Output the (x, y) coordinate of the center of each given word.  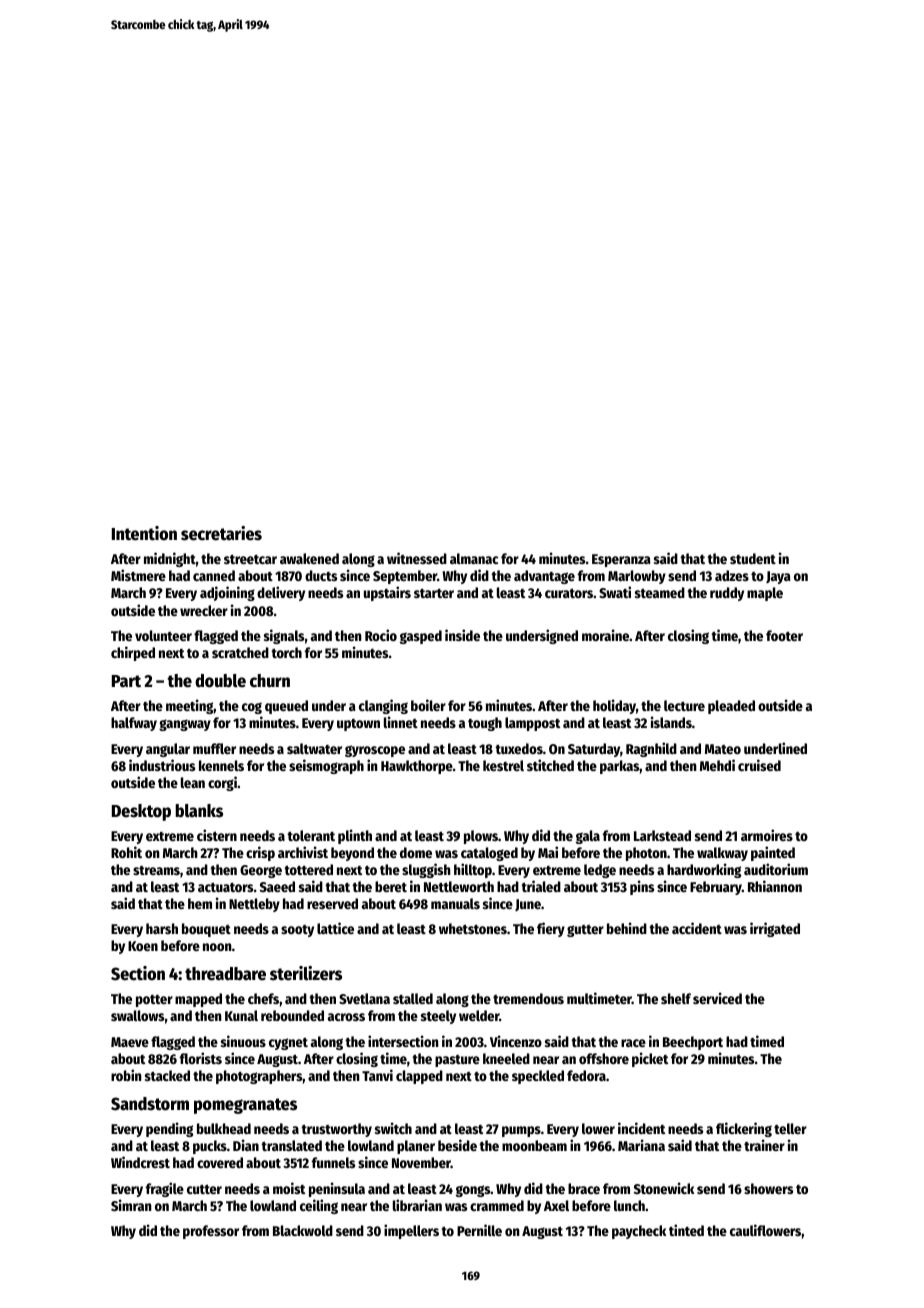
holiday (614, 706)
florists (201, 1058)
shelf (676, 998)
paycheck (639, 1232)
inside (462, 635)
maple (765, 594)
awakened (309, 558)
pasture (457, 1061)
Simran (131, 1205)
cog (252, 708)
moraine (605, 635)
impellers (411, 1231)
